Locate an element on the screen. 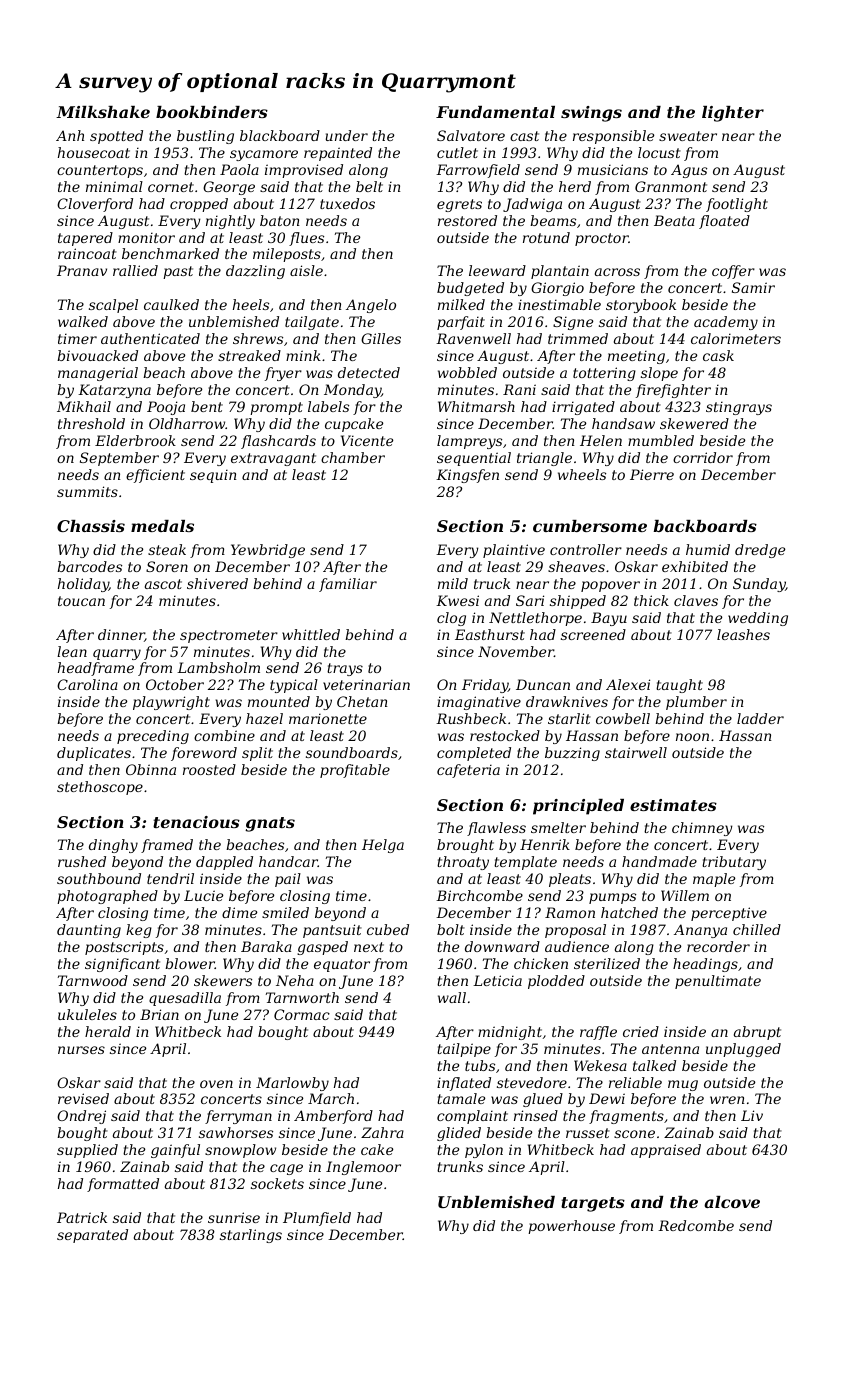 This screenshot has height=1400, width=849. nightly is located at coordinates (230, 222).
